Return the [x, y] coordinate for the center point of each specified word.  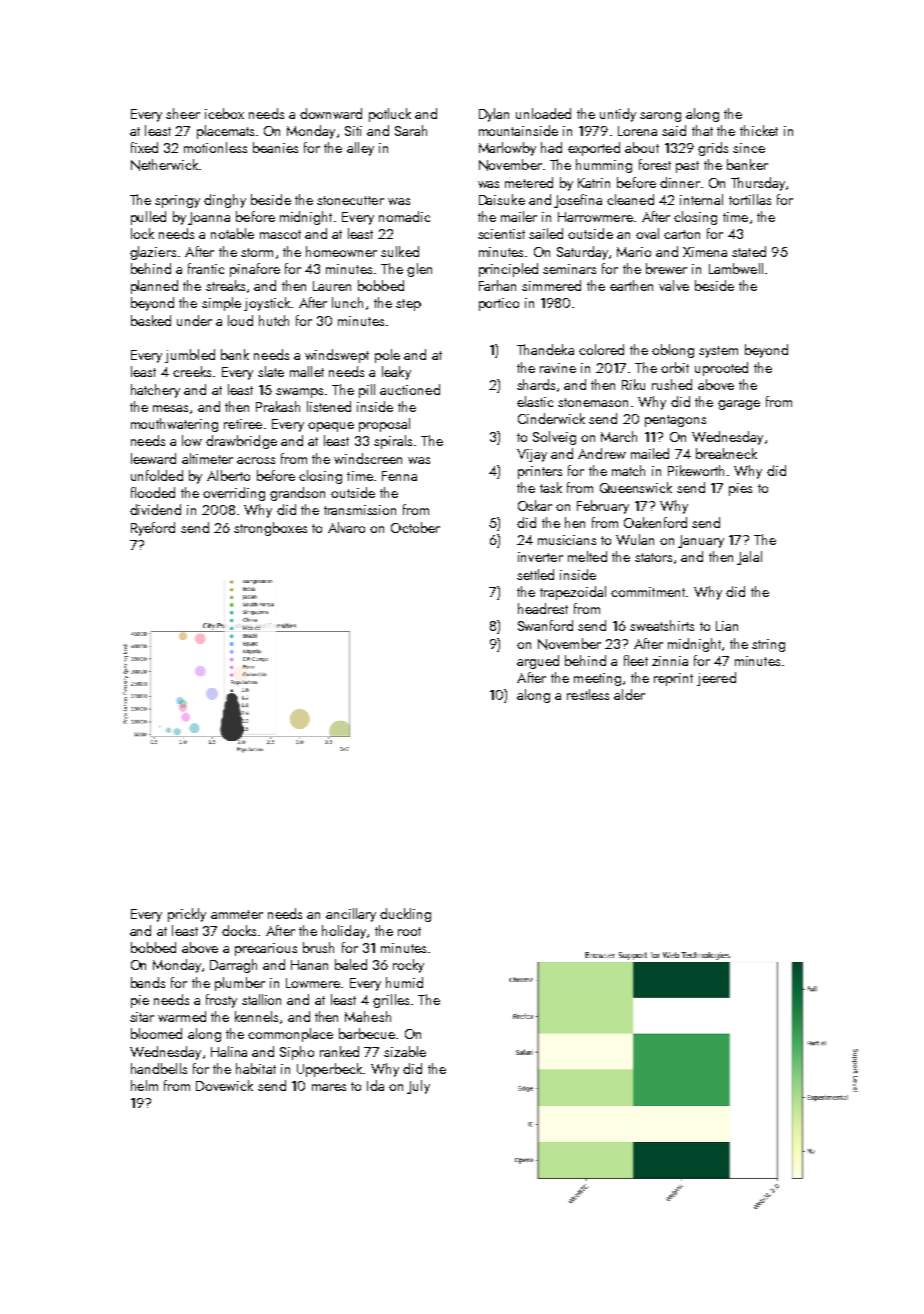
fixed [144, 147]
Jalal [749, 558]
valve [674, 285]
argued [538, 662]
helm [144, 1085]
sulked [400, 251]
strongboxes [270, 529]
